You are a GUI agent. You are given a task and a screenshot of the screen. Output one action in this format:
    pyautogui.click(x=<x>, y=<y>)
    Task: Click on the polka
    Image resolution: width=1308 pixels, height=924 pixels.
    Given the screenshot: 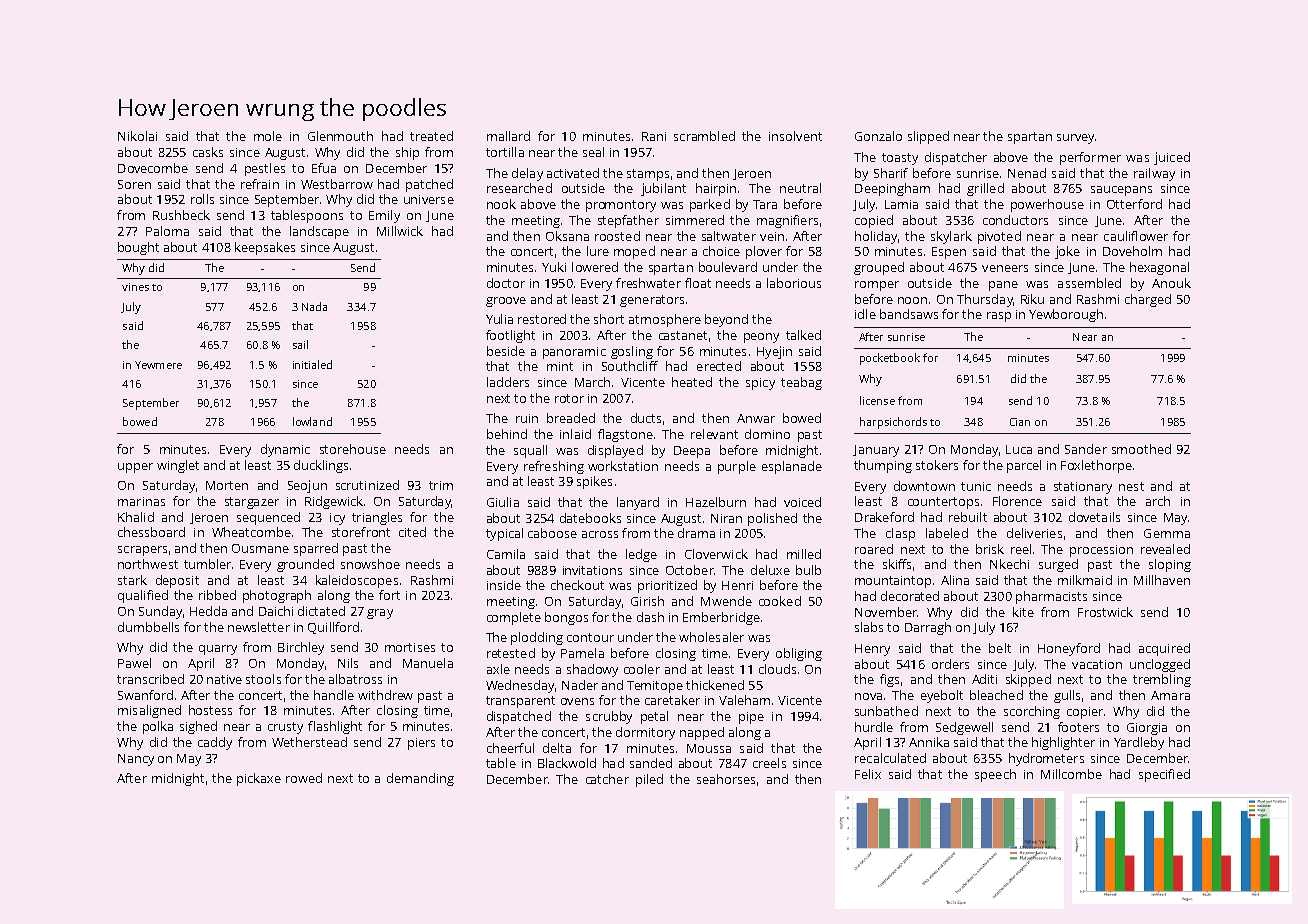 What is the action you would take?
    pyautogui.click(x=158, y=727)
